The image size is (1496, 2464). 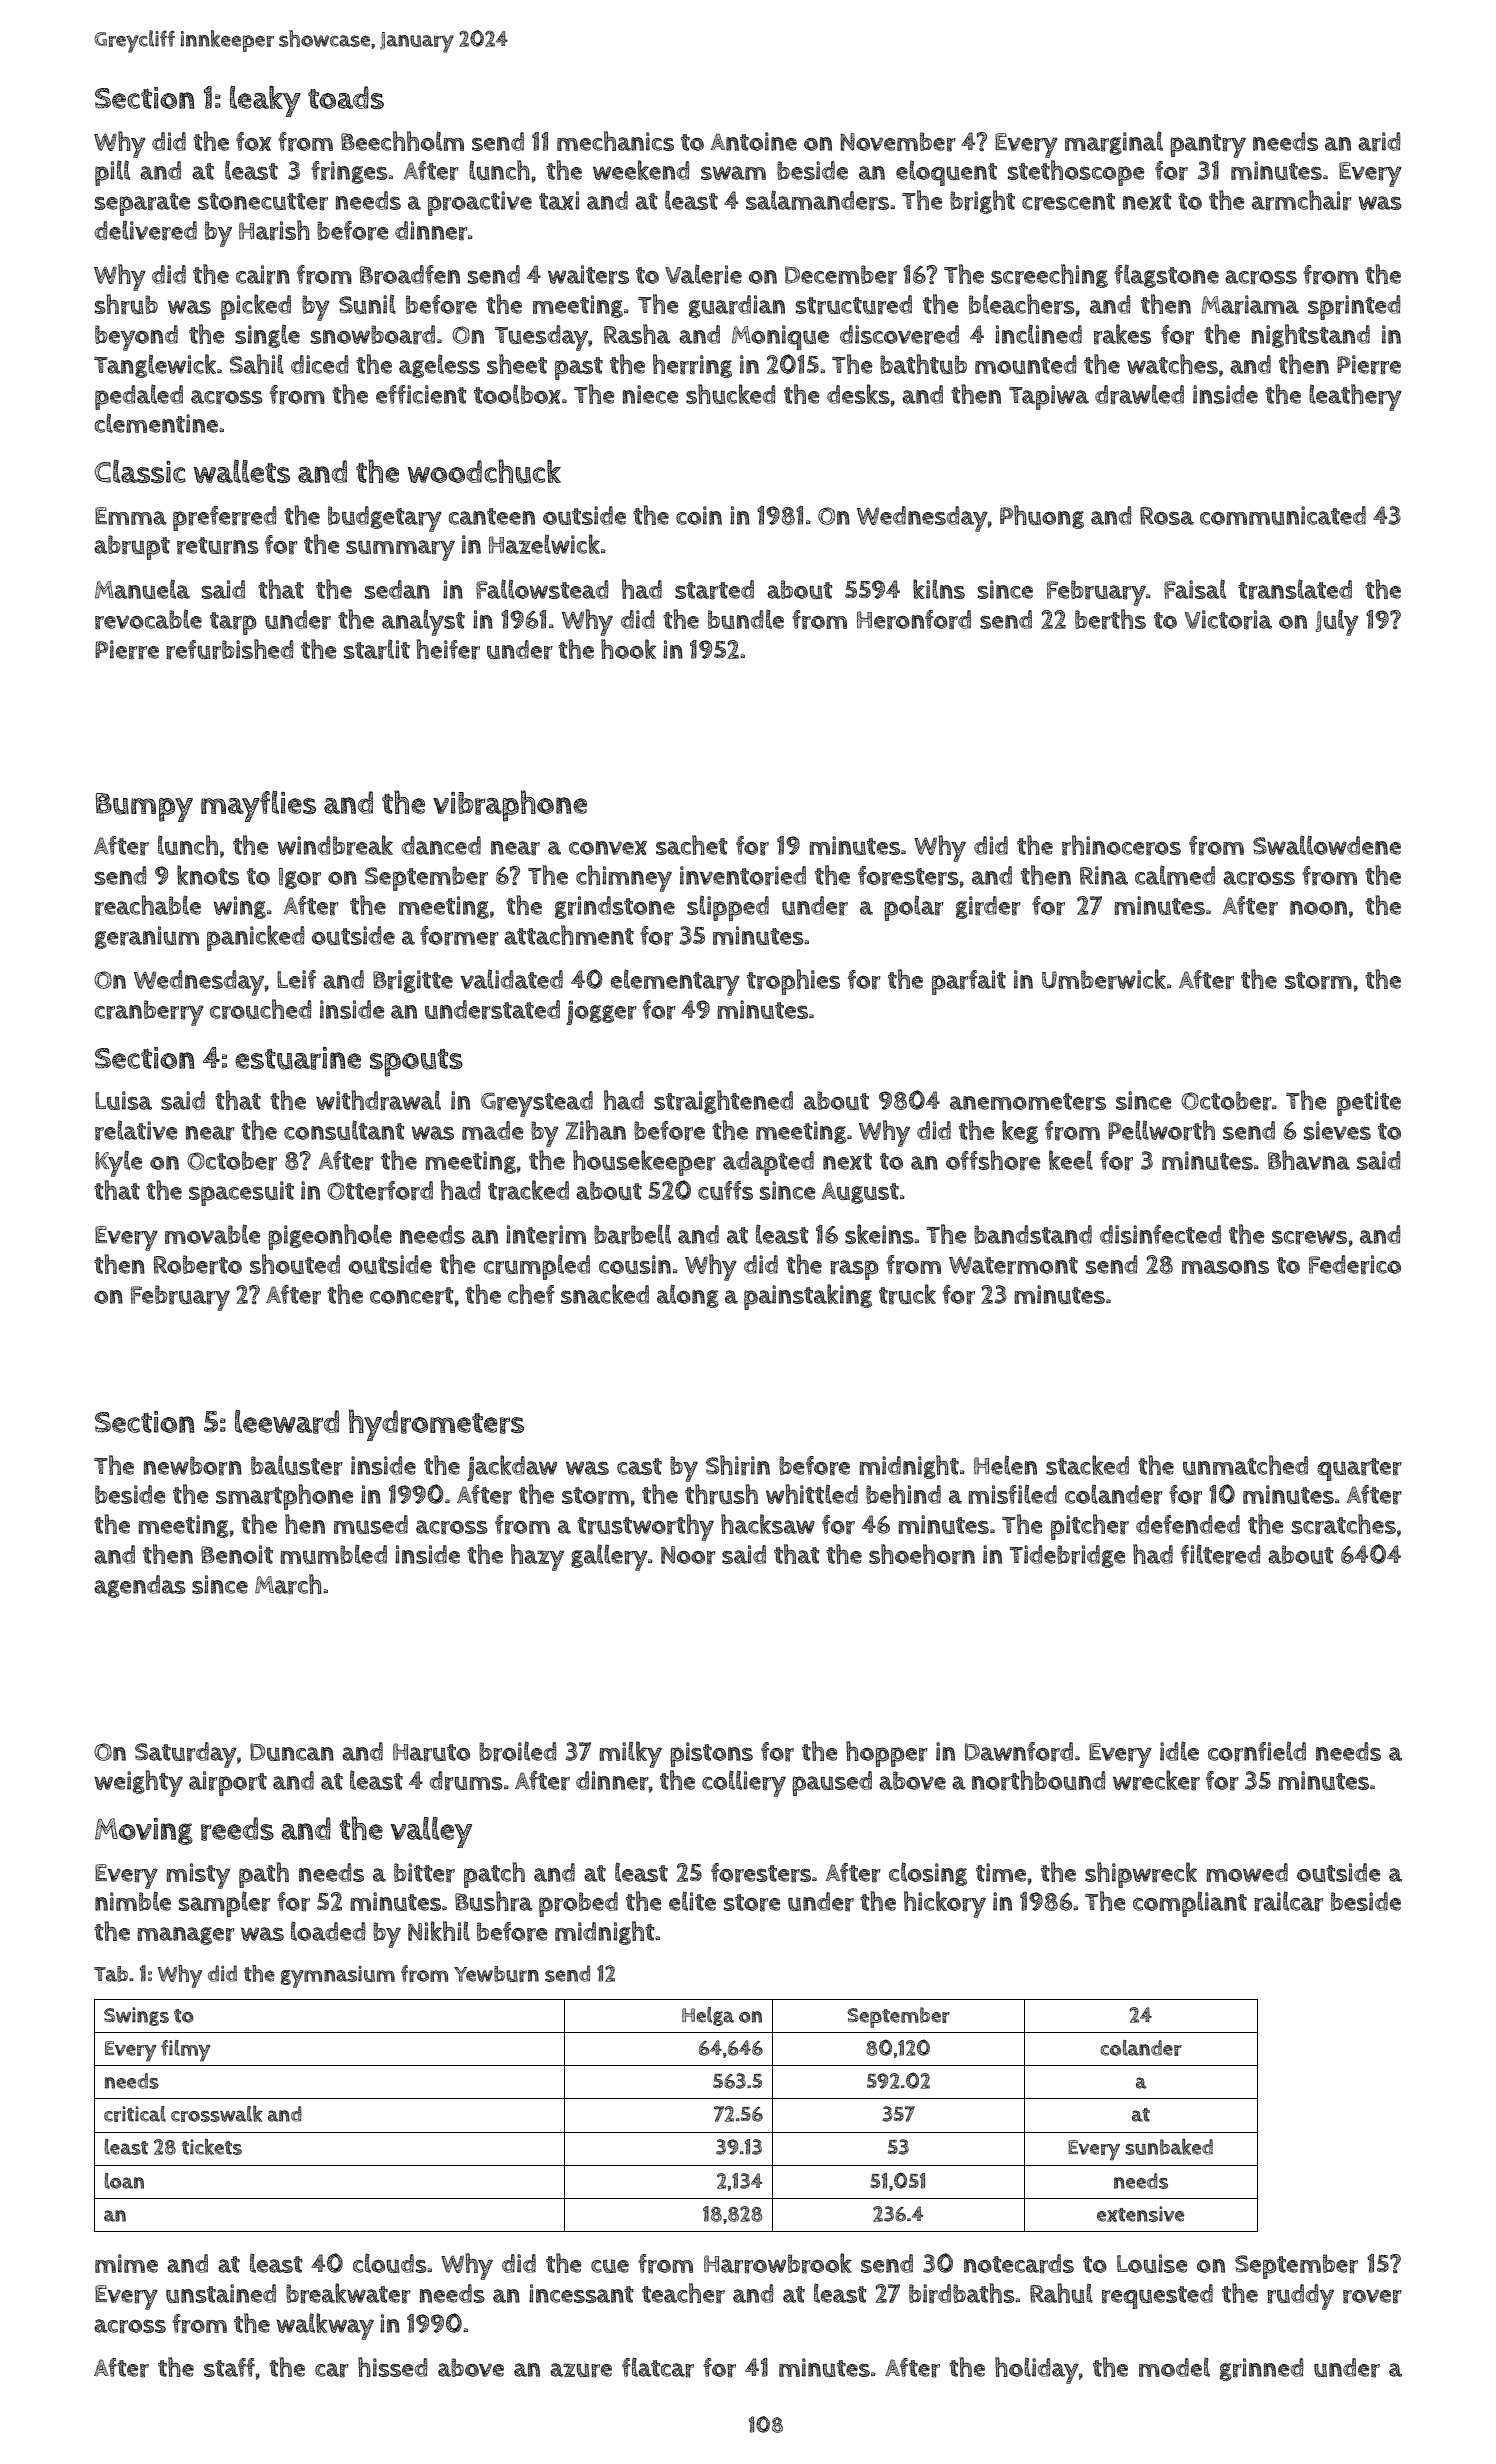 I want to click on waiters, so click(x=588, y=275).
